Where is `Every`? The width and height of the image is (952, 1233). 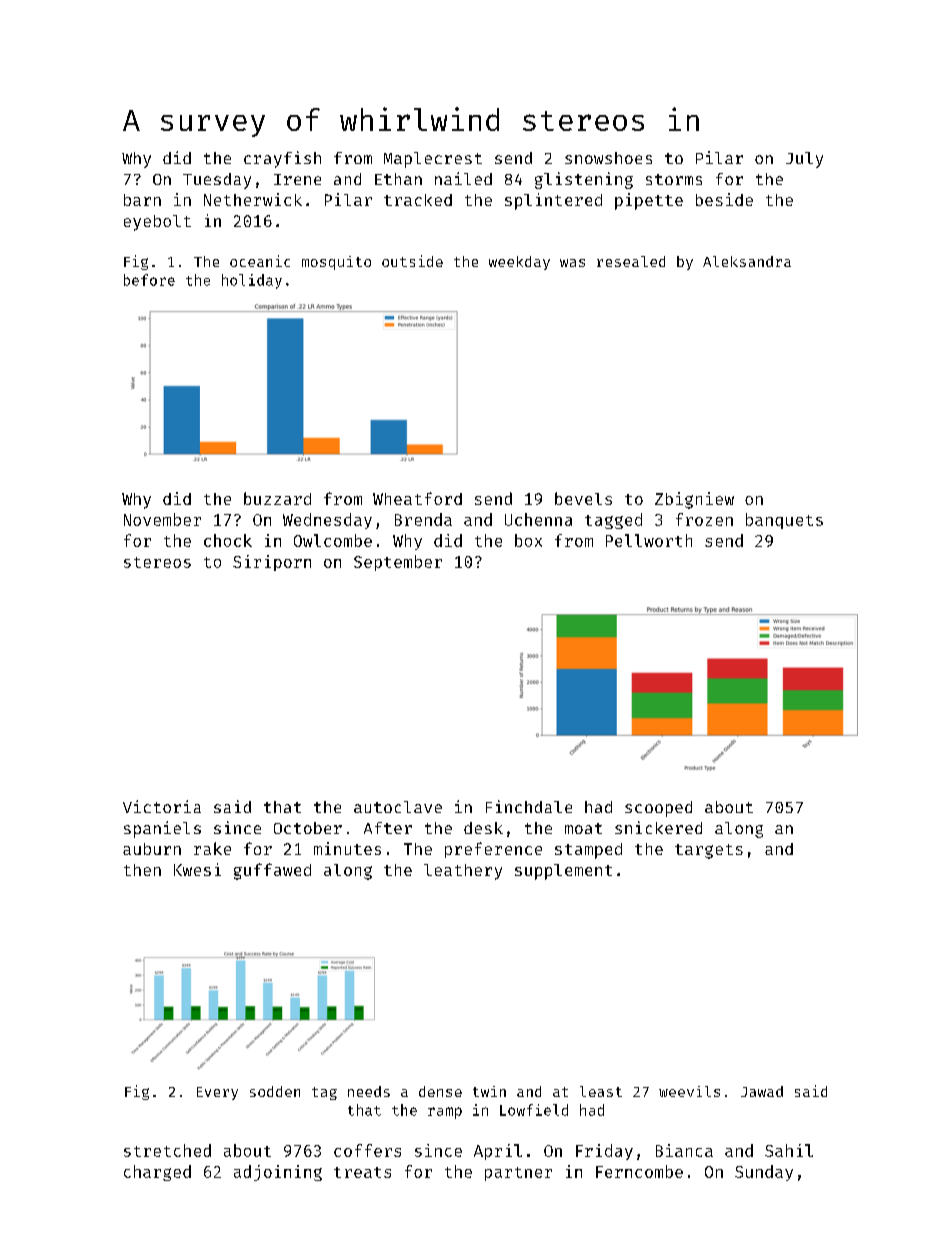 Every is located at coordinates (217, 1093).
